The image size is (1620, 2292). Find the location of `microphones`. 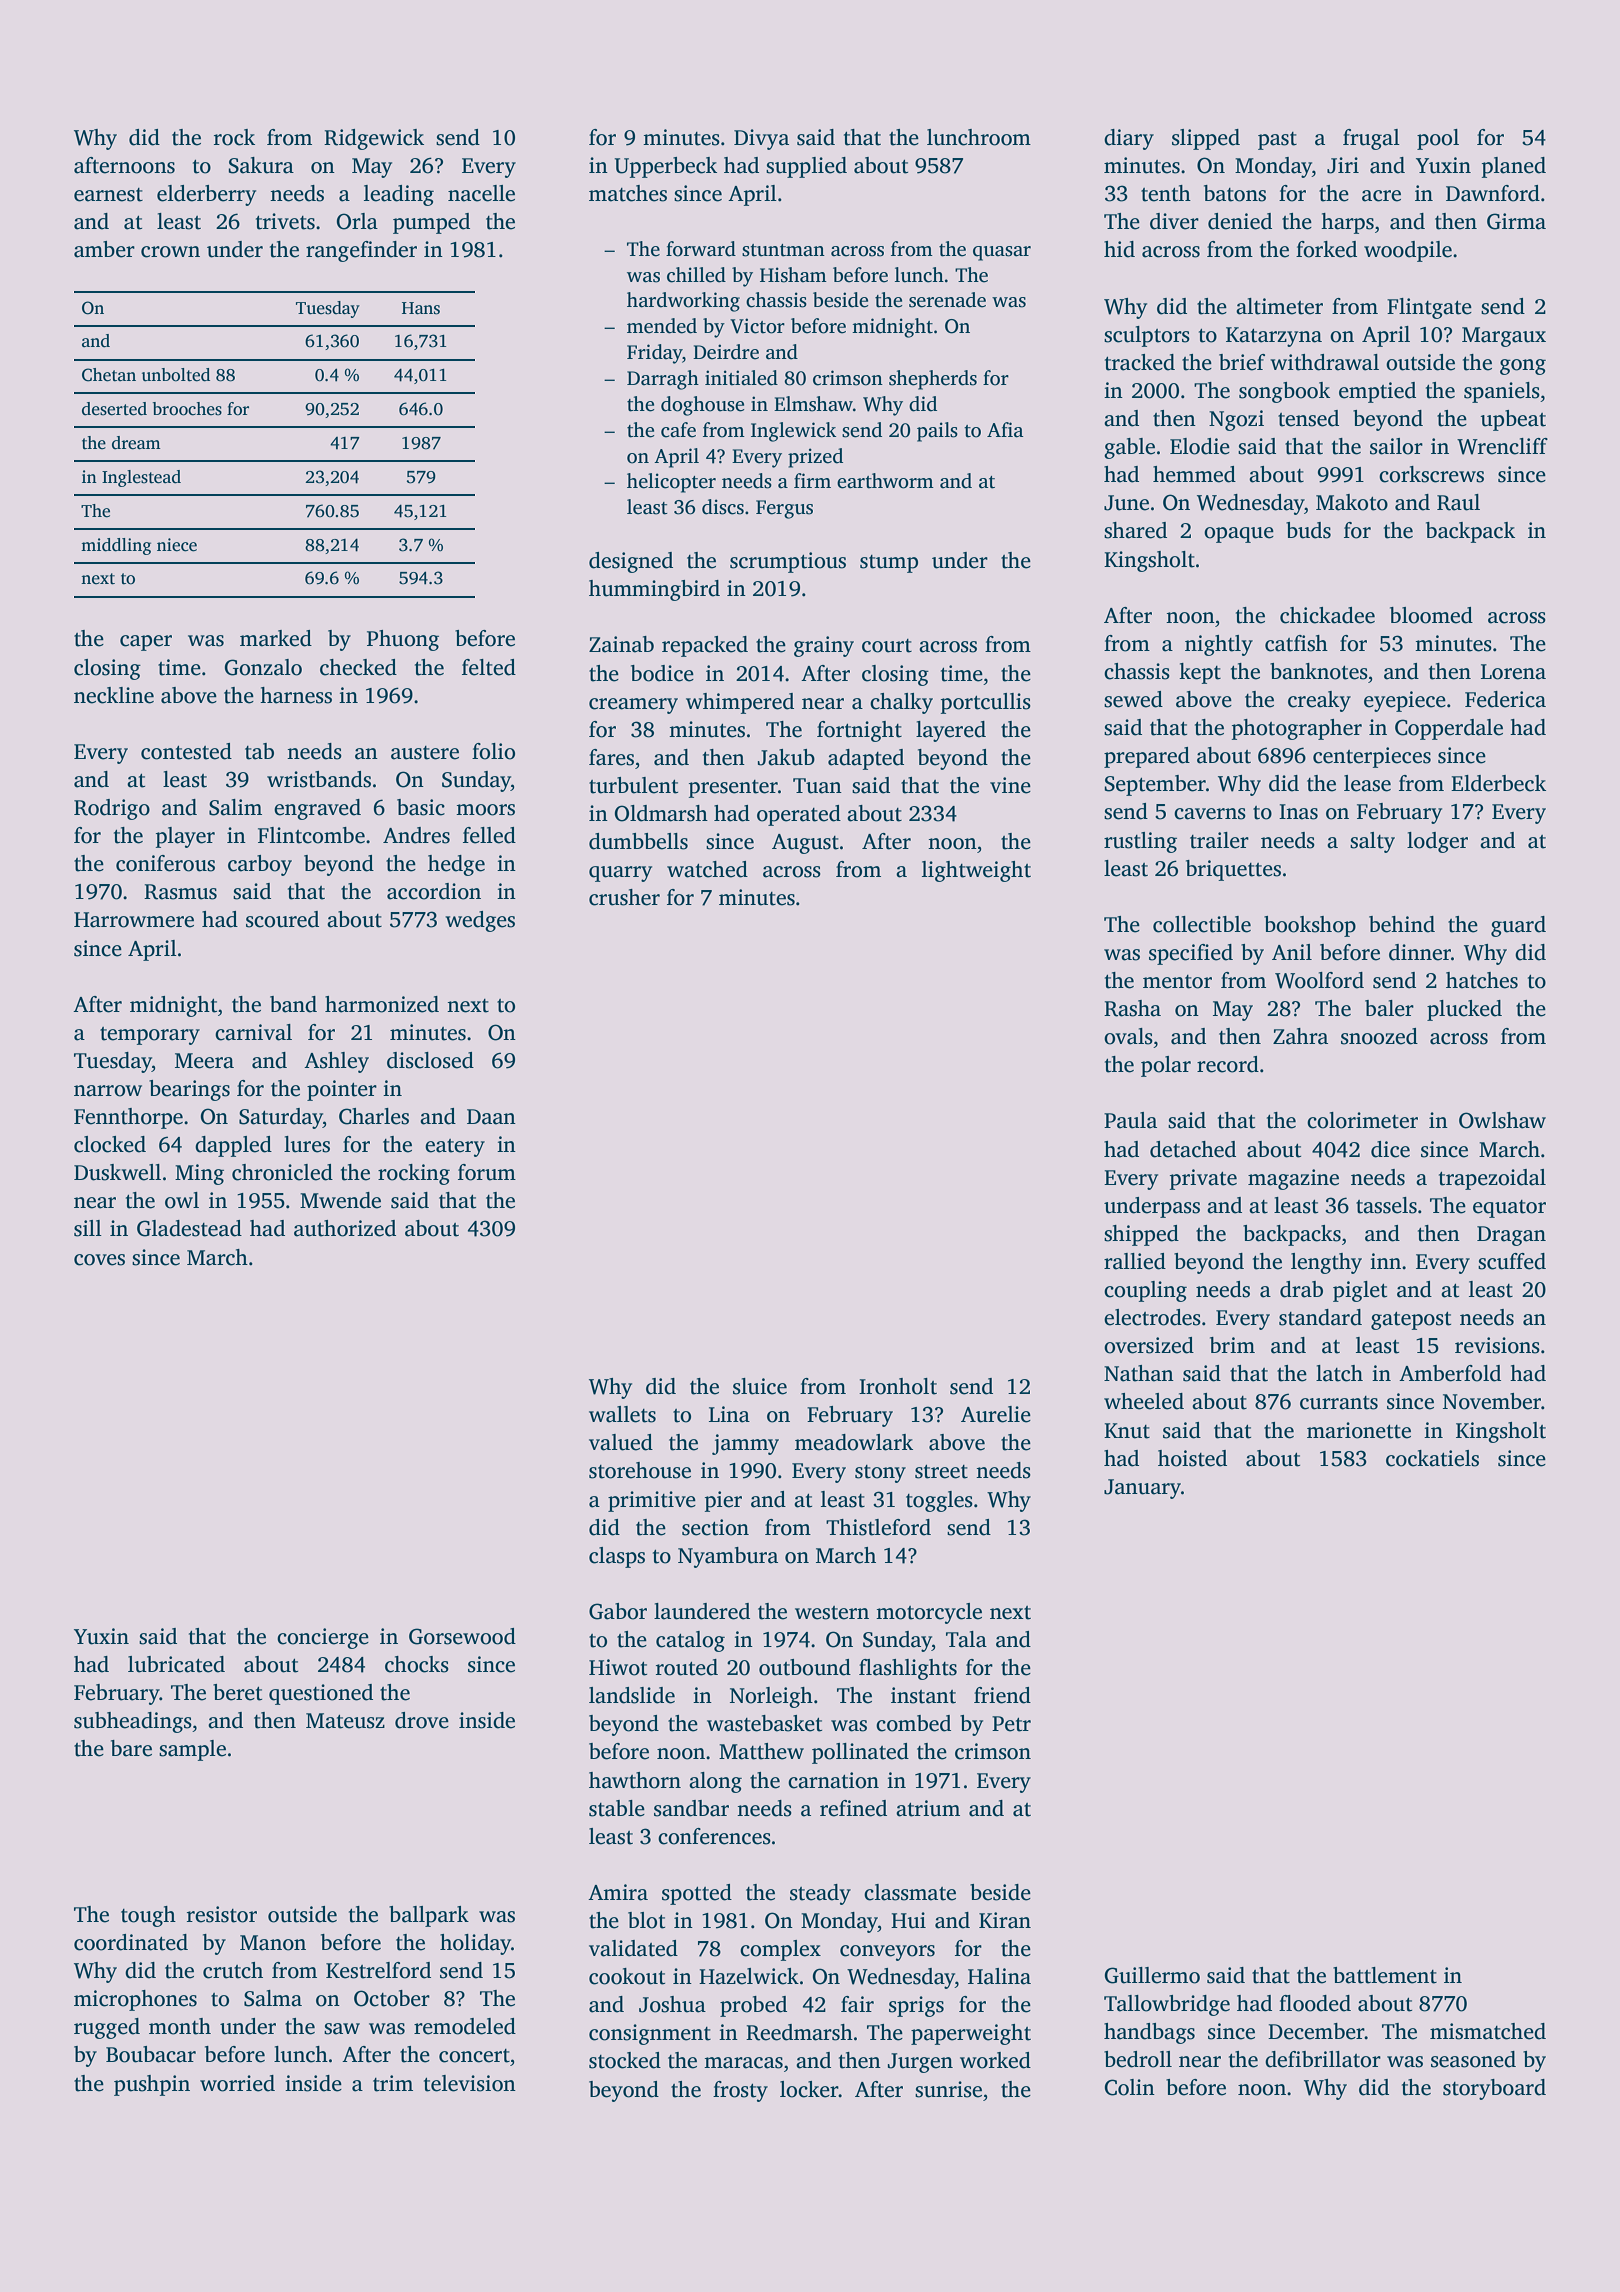

microphones is located at coordinates (135, 2000).
